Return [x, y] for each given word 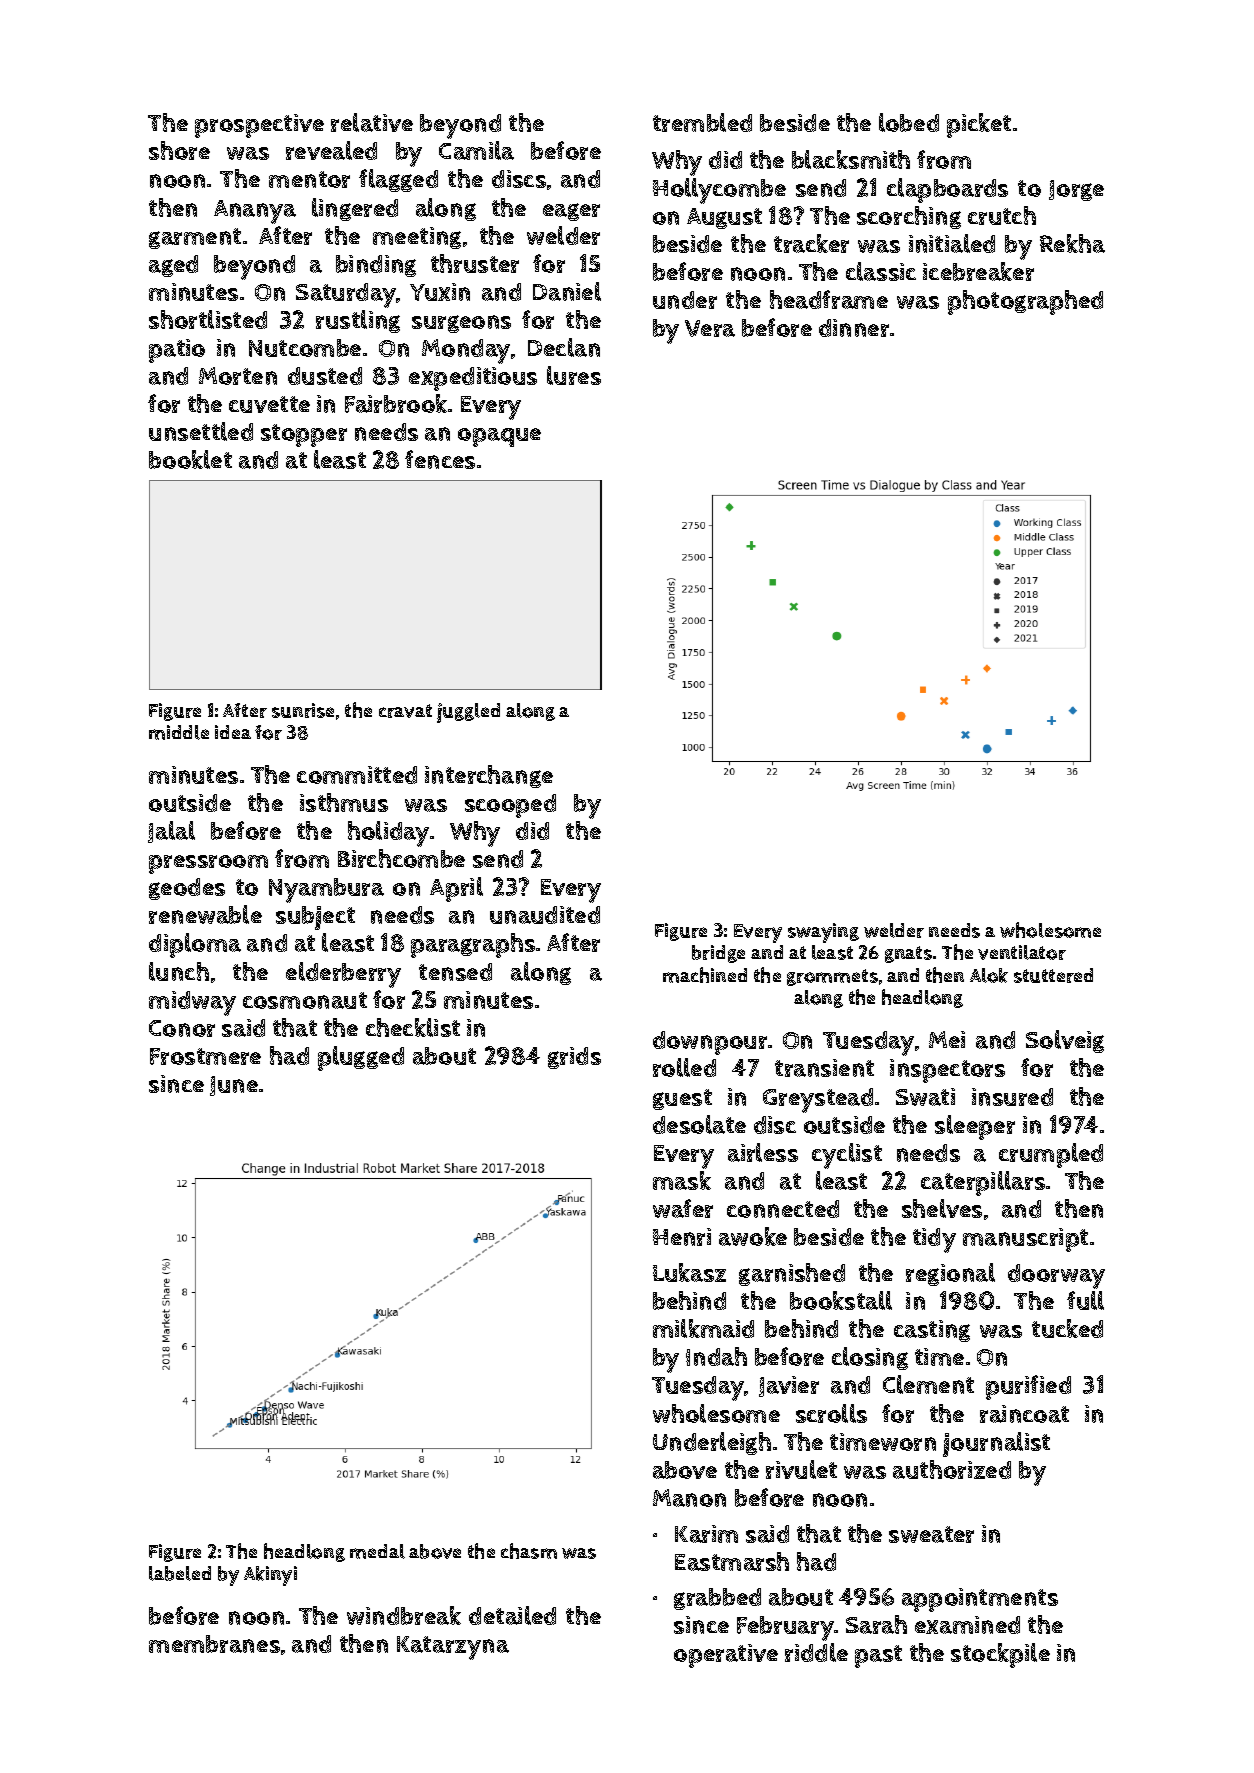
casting [932, 1331]
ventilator [1022, 952]
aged [173, 266]
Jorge [1076, 190]
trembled [702, 122]
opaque [499, 437]
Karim [706, 1534]
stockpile [1000, 1655]
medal [377, 1551]
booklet [190, 459]
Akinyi [270, 1576]
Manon [689, 1498]
